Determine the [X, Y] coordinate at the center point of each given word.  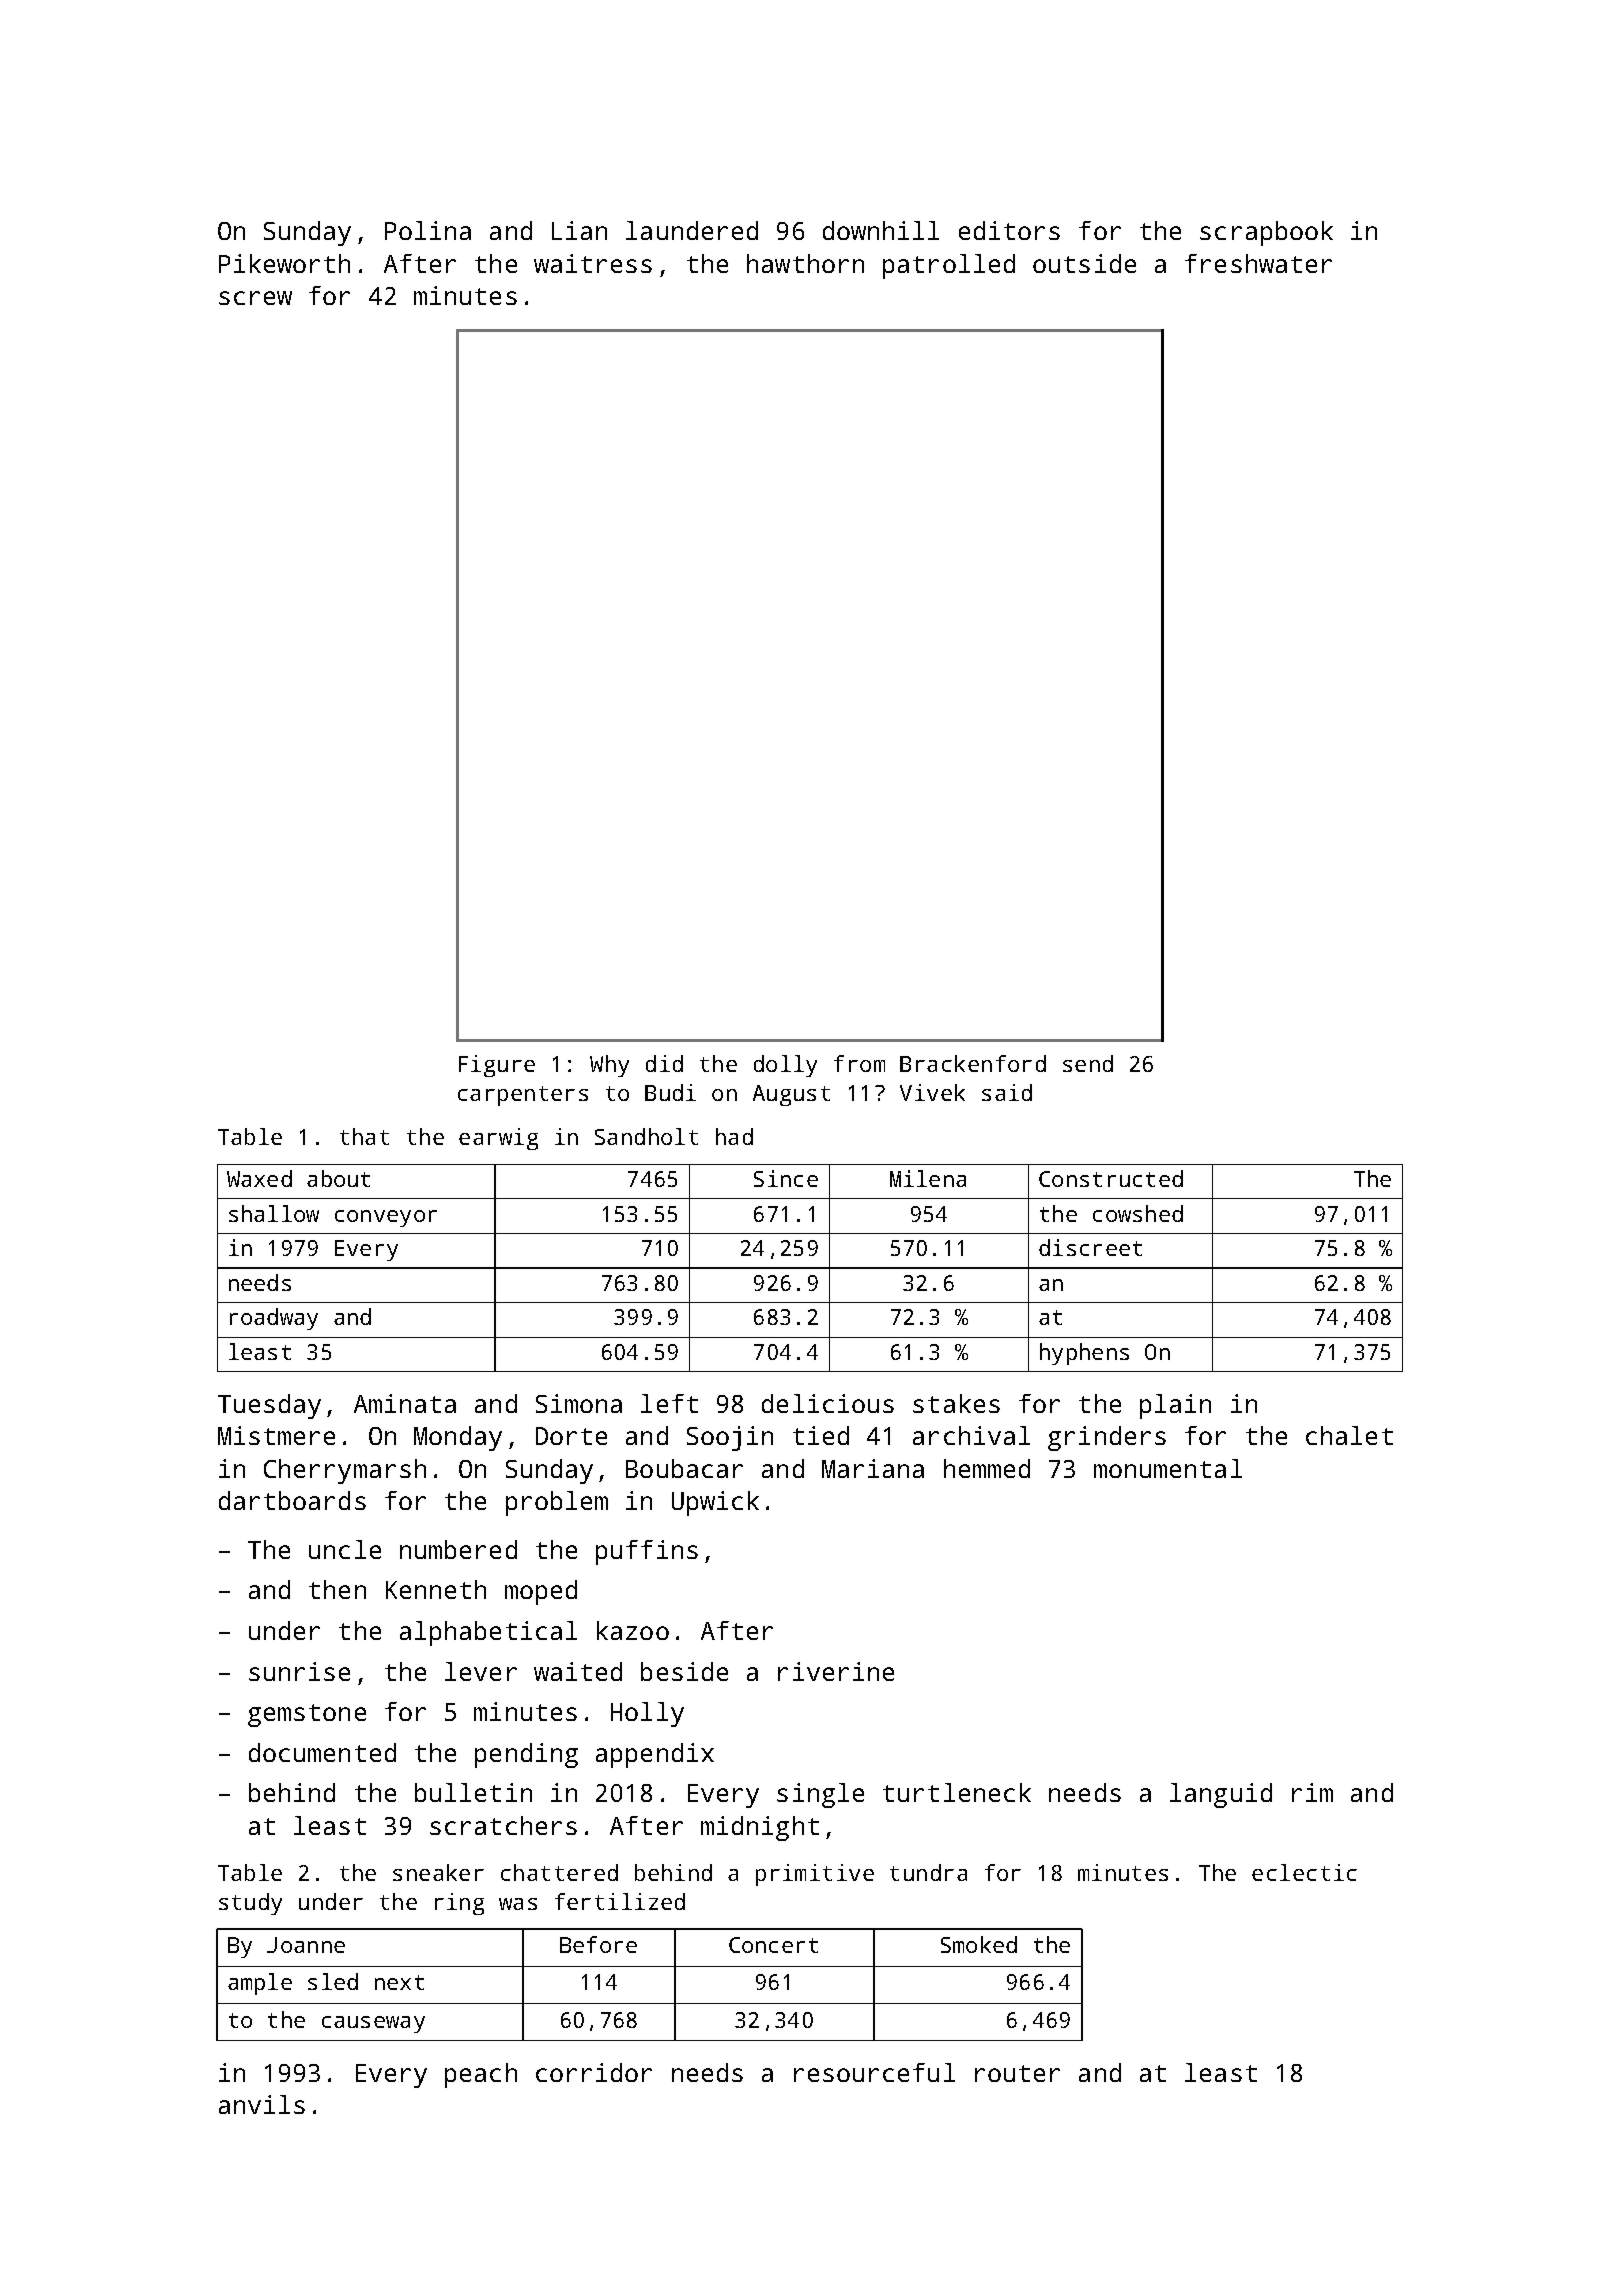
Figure [497, 1066]
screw [255, 298]
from [859, 1063]
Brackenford [973, 1063]
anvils [262, 2104]
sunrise [299, 1671]
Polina [428, 230]
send [1088, 1063]
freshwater [1258, 263]
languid [1221, 1795]
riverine [836, 1671]
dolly [785, 1066]
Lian [579, 230]
